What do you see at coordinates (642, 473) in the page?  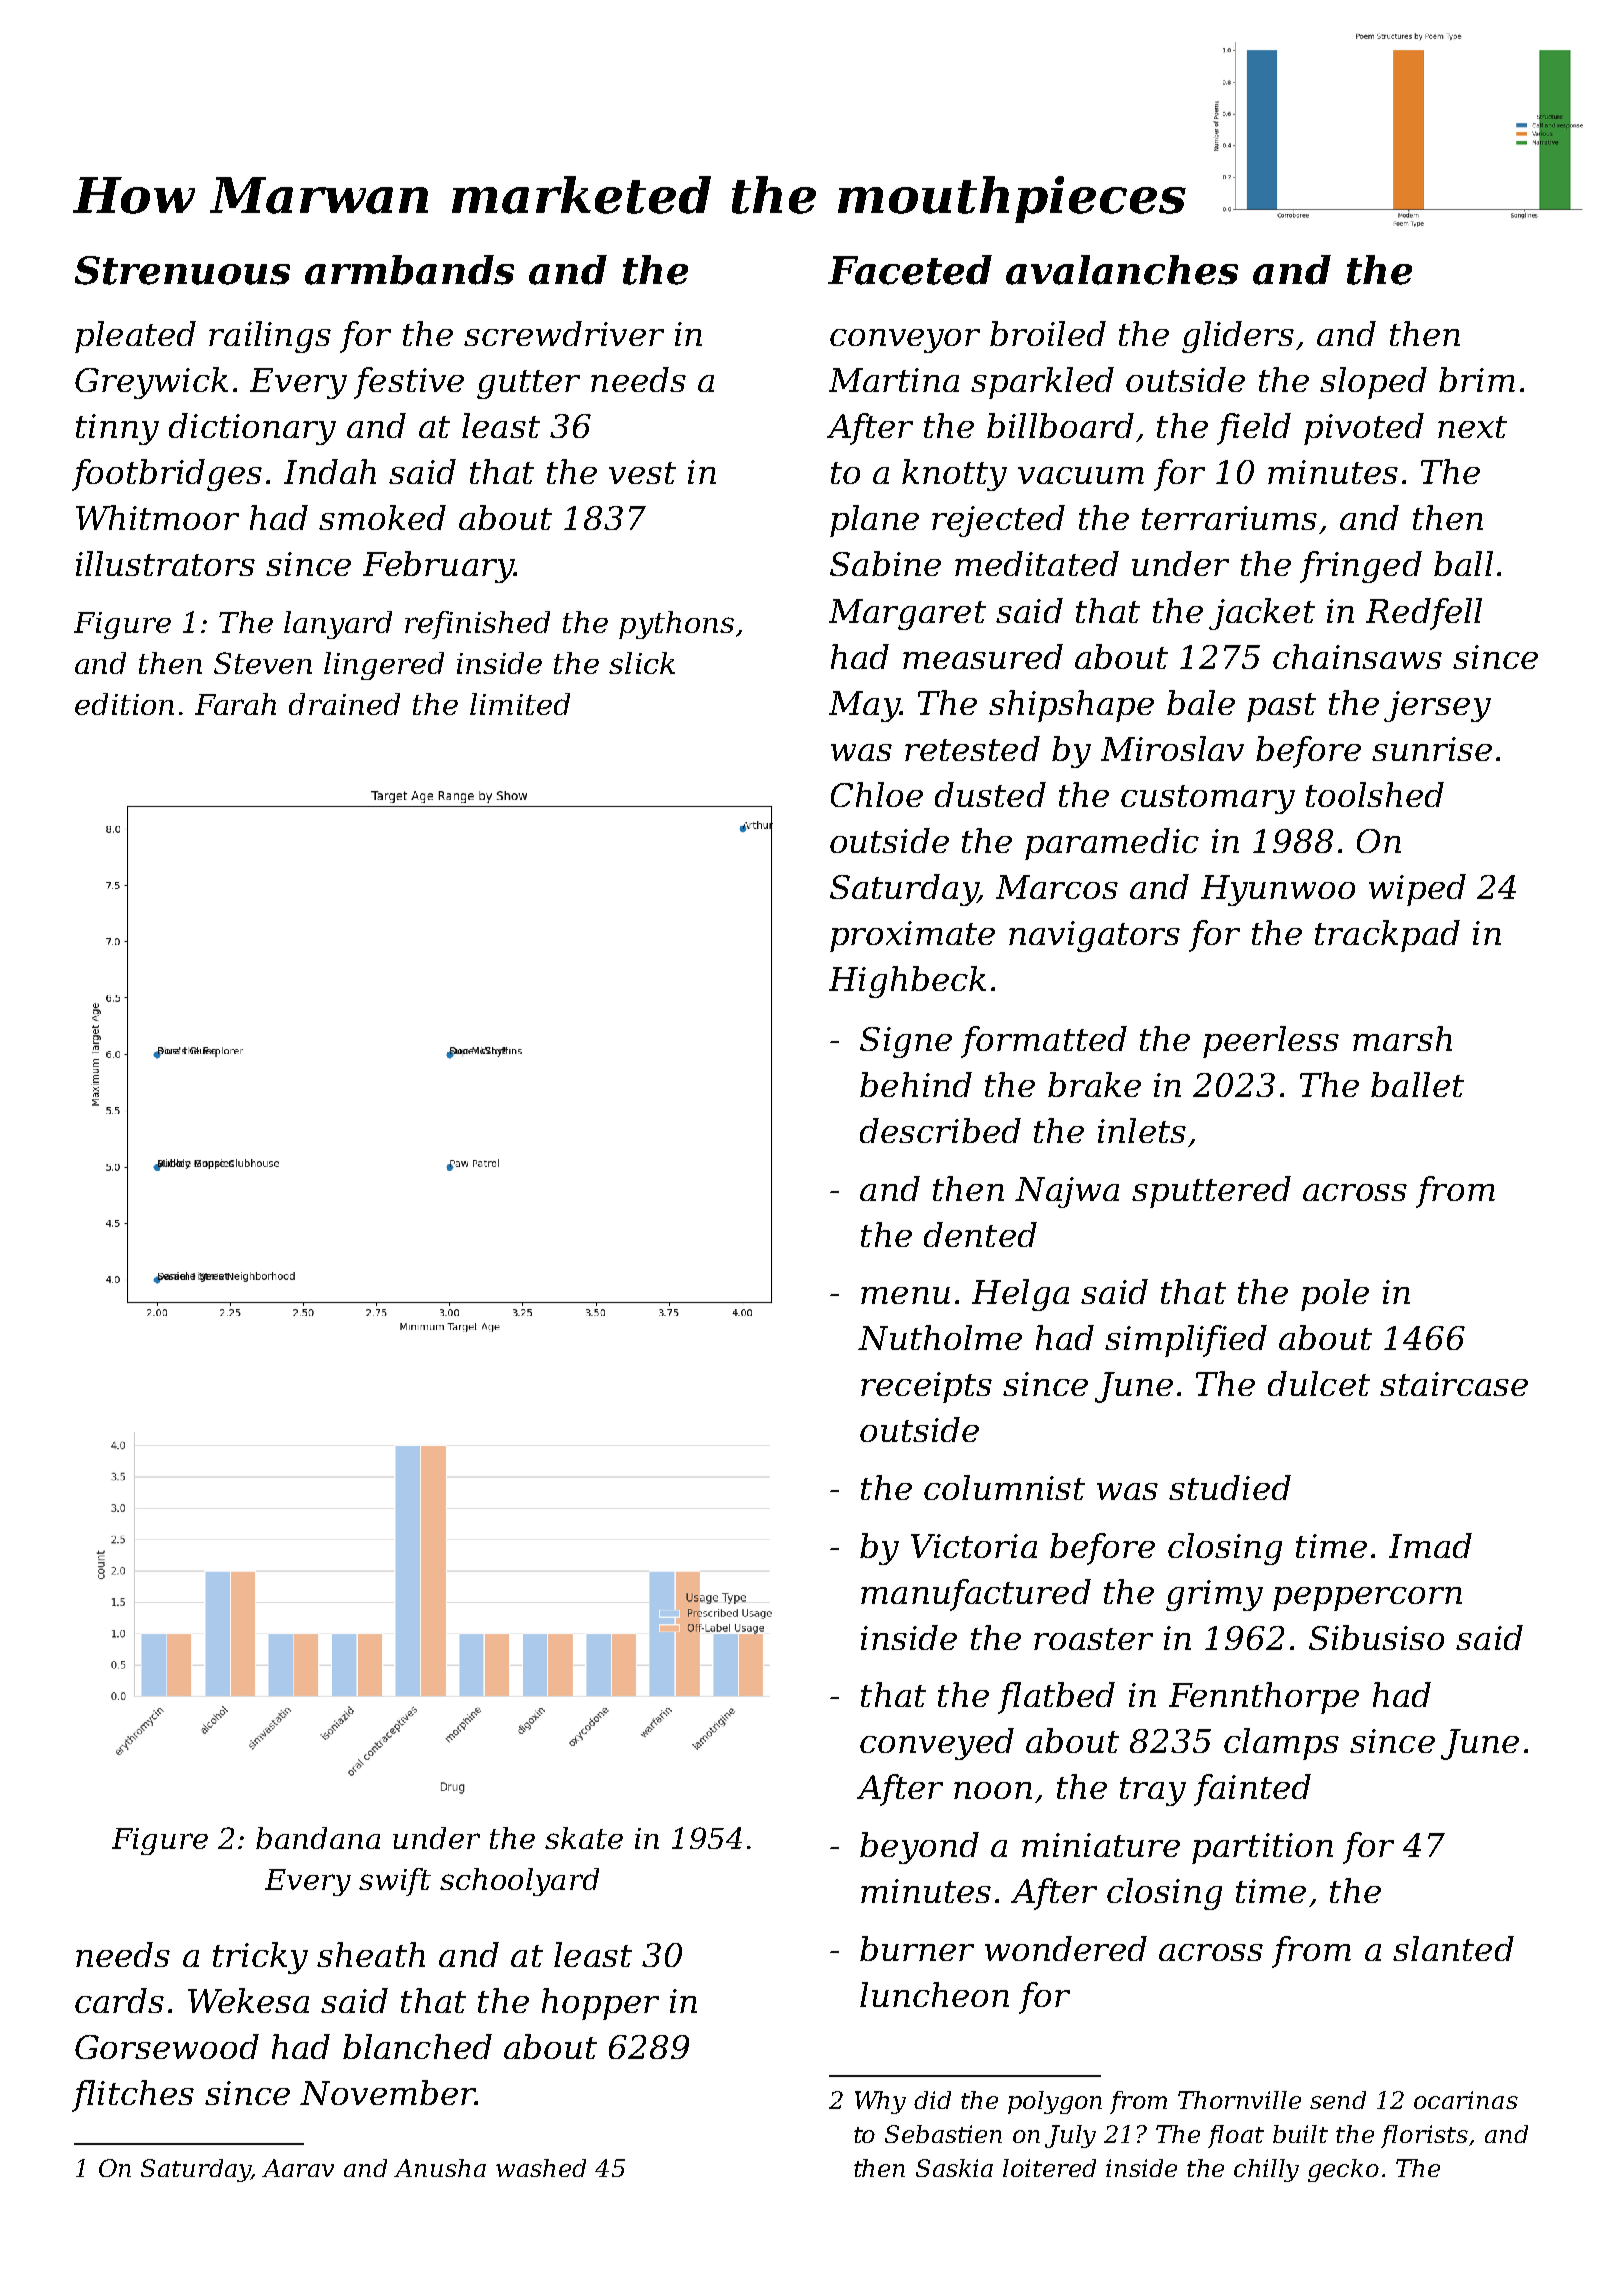 I see `vest` at bounding box center [642, 473].
